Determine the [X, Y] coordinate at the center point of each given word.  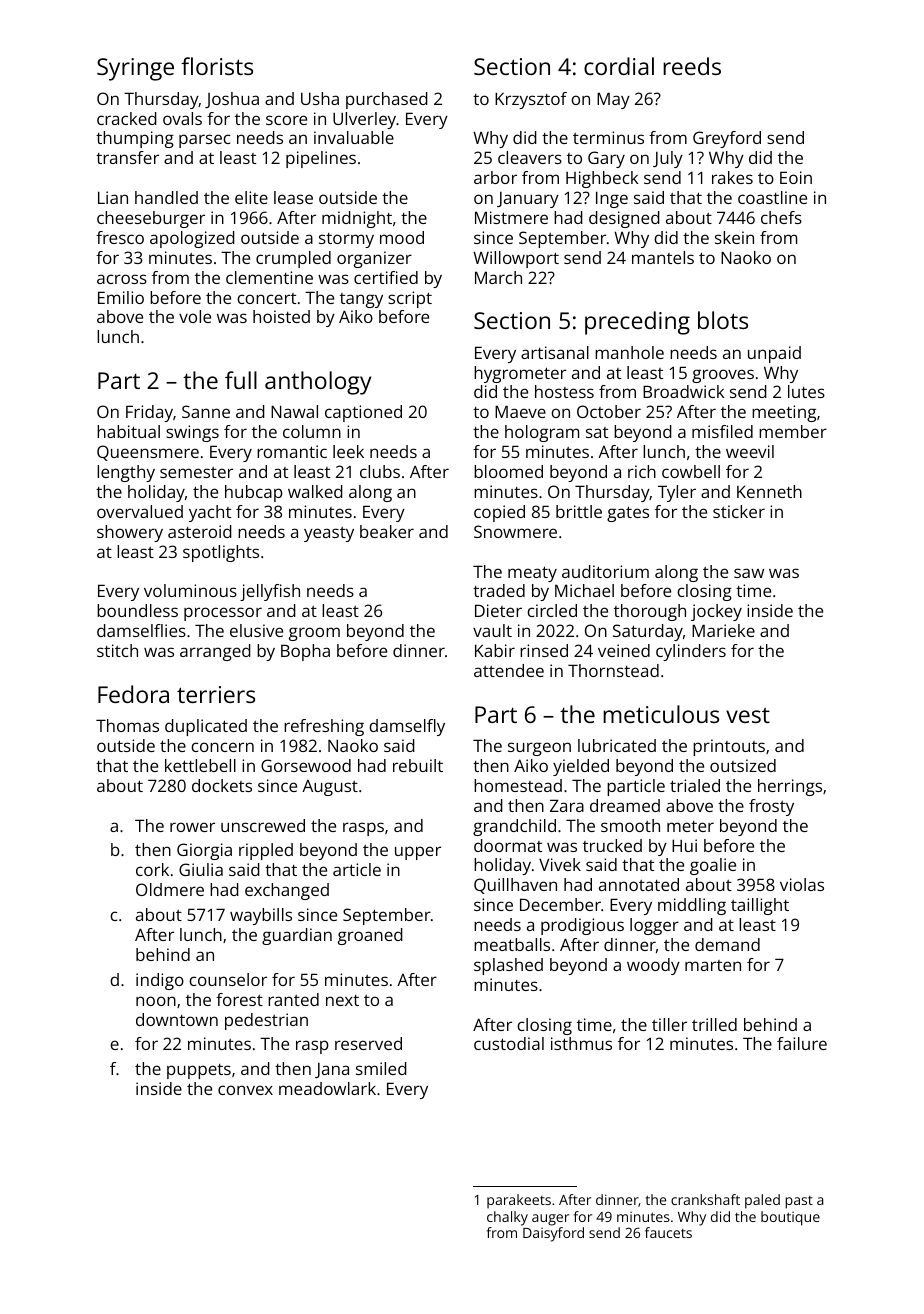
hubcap [254, 493]
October [609, 411]
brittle [579, 511]
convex [245, 1090]
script [410, 299]
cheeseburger [151, 219]
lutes [806, 391]
